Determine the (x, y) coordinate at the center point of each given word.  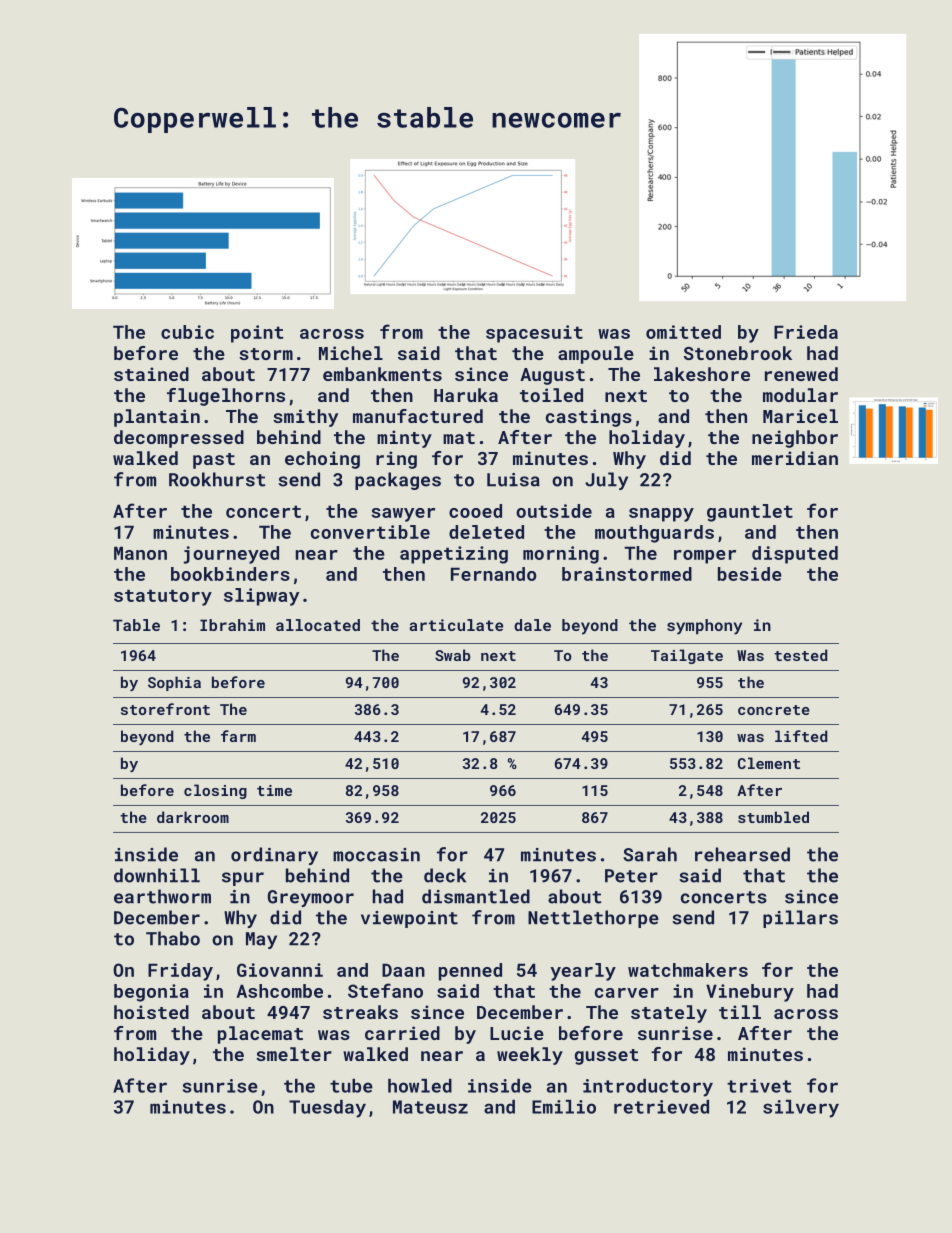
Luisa (513, 480)
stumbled (773, 817)
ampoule (596, 355)
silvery (801, 1109)
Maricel (800, 416)
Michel (351, 353)
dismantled (476, 896)
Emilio (564, 1107)
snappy (661, 515)
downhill (157, 875)
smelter (294, 1054)
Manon (140, 553)
